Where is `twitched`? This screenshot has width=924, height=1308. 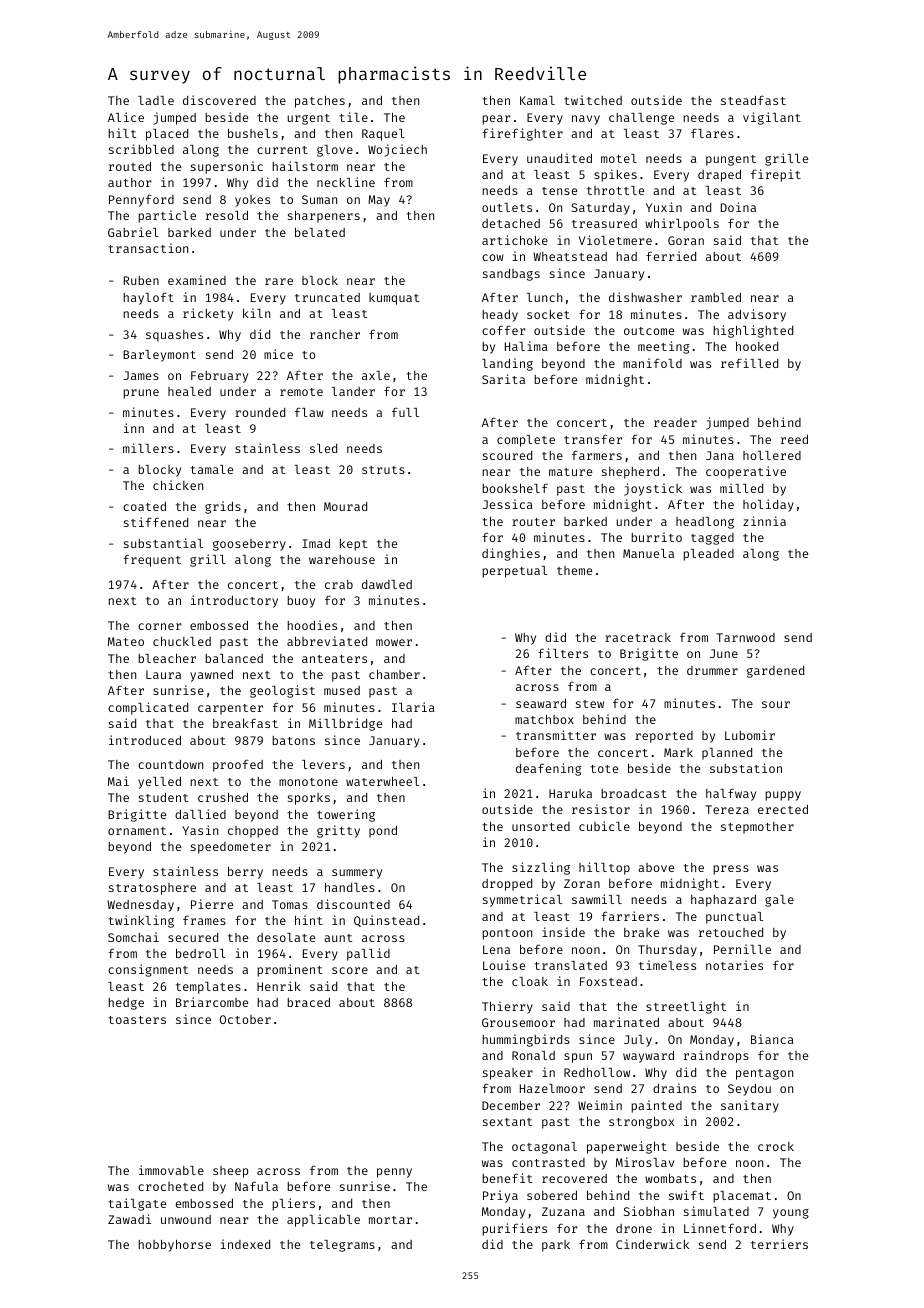
twitched is located at coordinates (593, 100).
